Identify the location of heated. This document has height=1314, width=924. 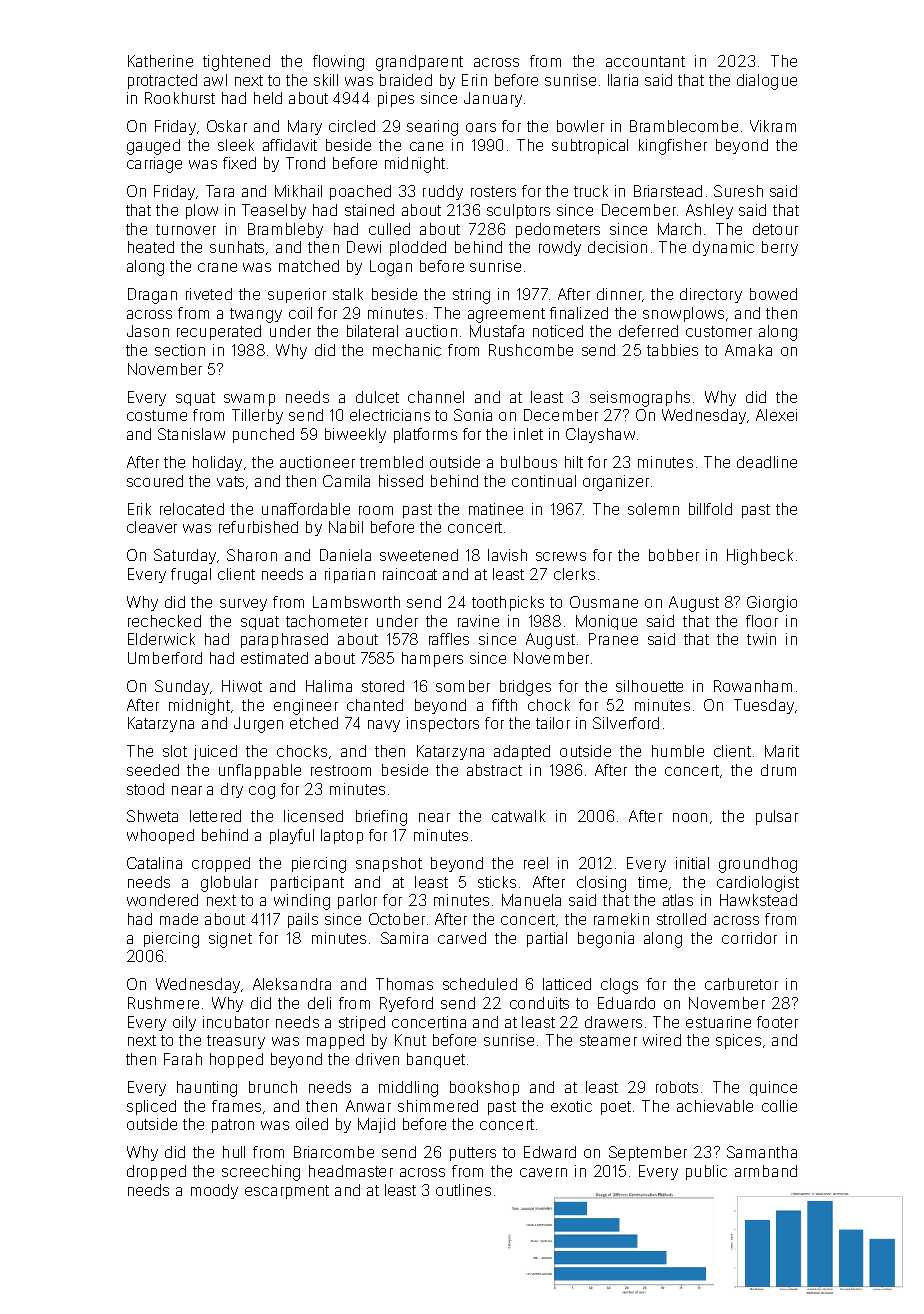
(151, 247).
